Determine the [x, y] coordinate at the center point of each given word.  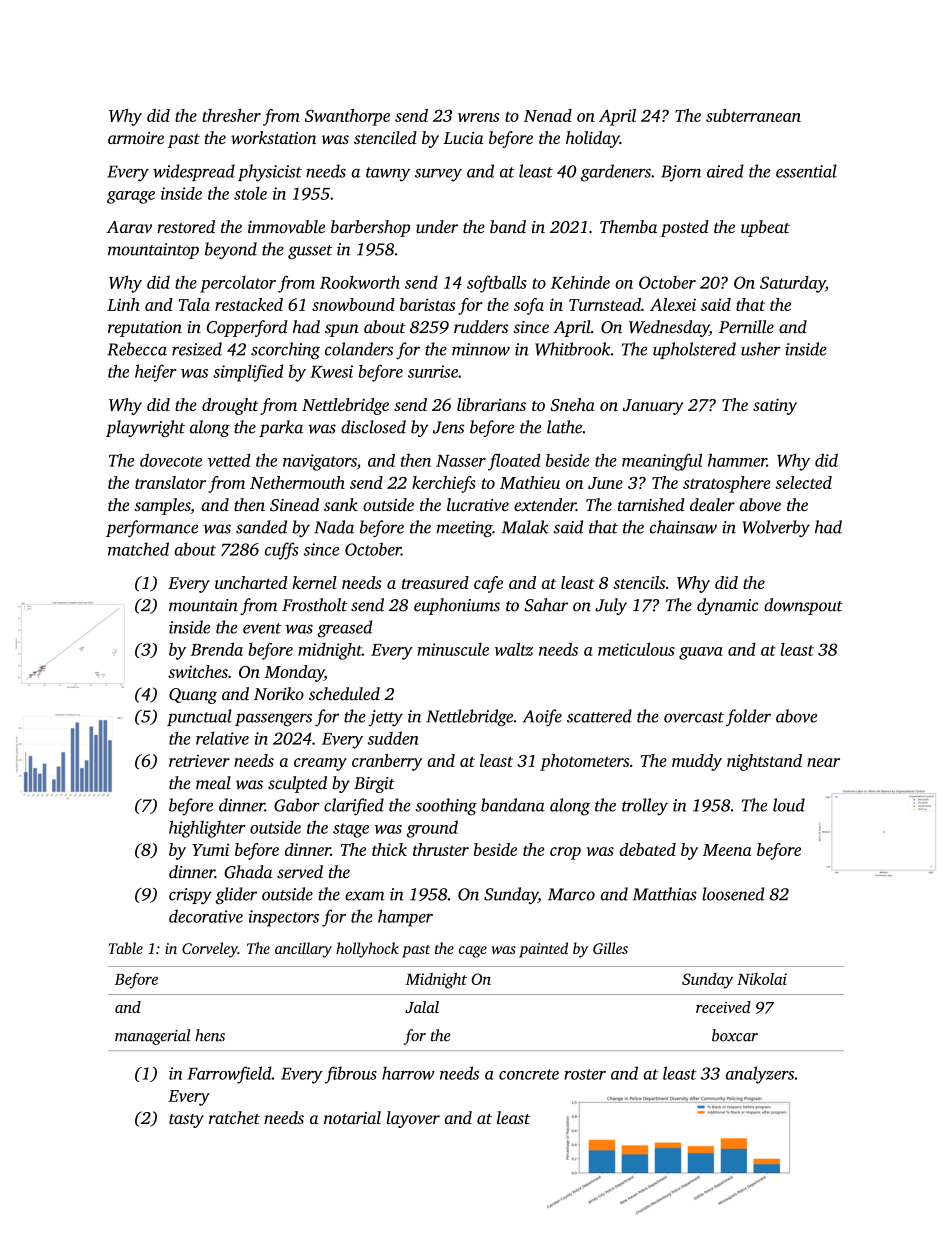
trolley [645, 807]
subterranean [753, 115]
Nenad [548, 115]
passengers [273, 720]
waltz [514, 649]
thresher [231, 115]
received [723, 1007]
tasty [186, 1121]
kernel [314, 582]
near [823, 762]
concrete [529, 1074]
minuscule [453, 649]
